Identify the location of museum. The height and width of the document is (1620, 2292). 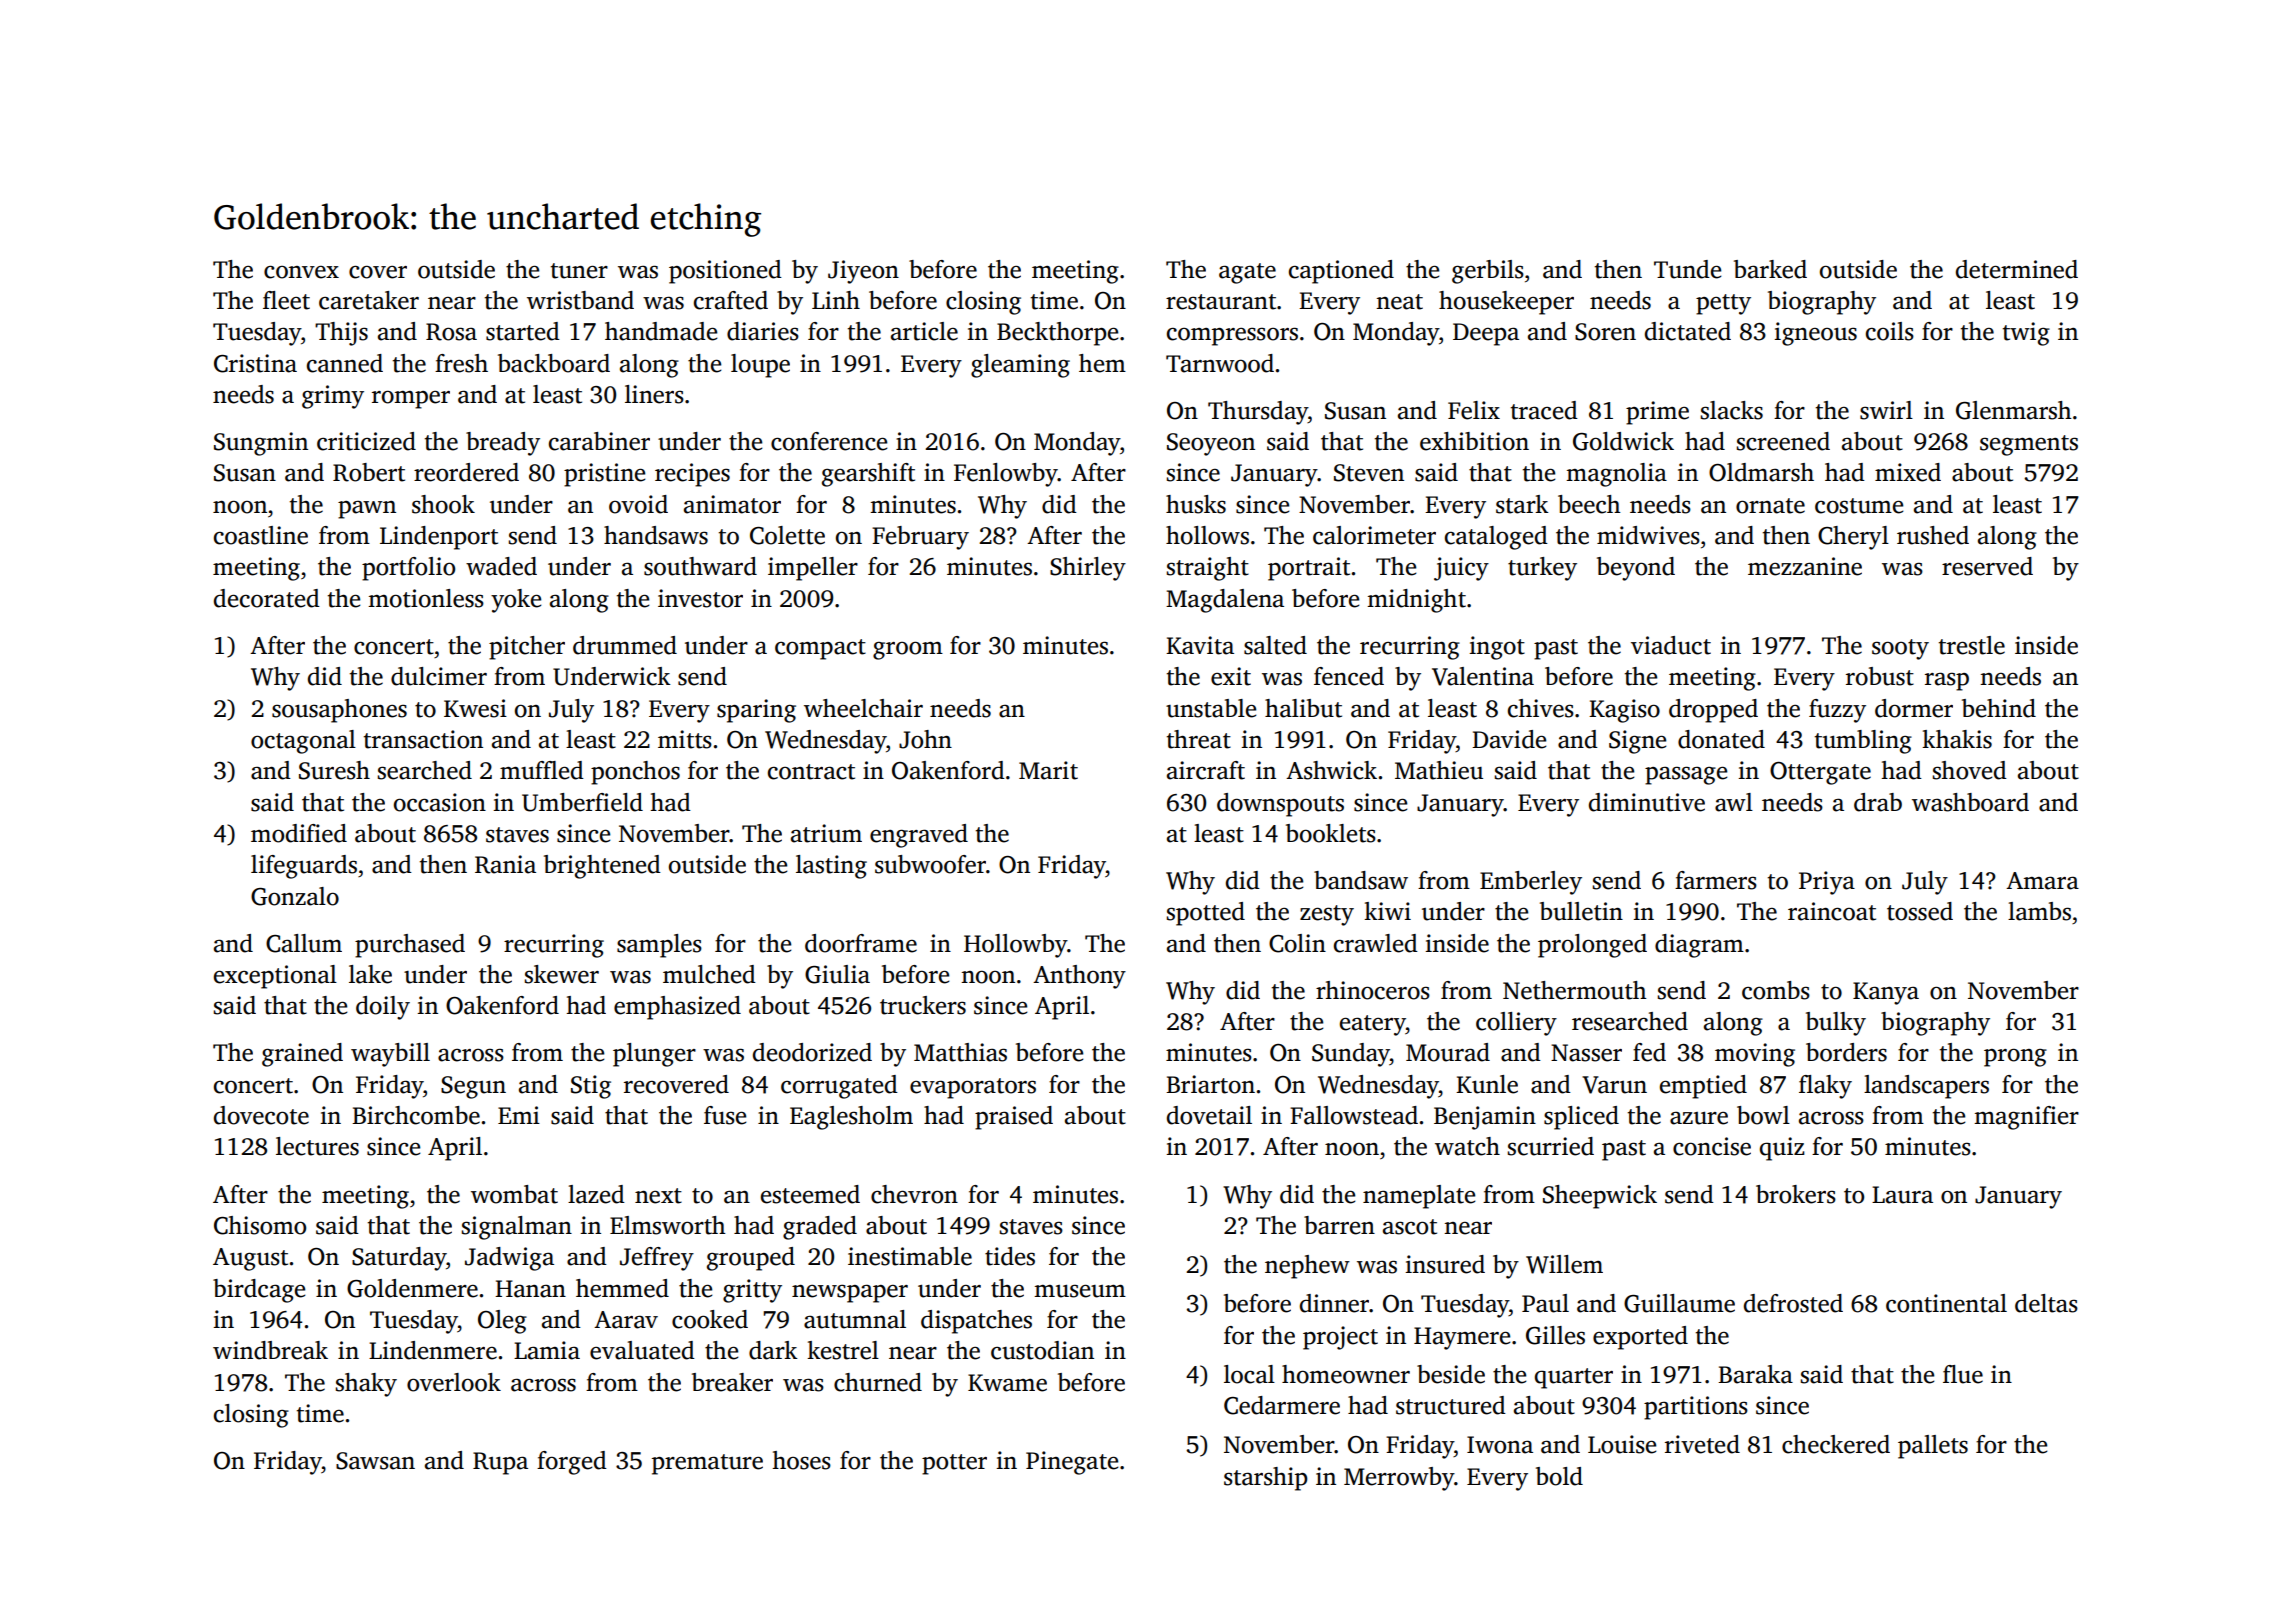
(1080, 1291).
